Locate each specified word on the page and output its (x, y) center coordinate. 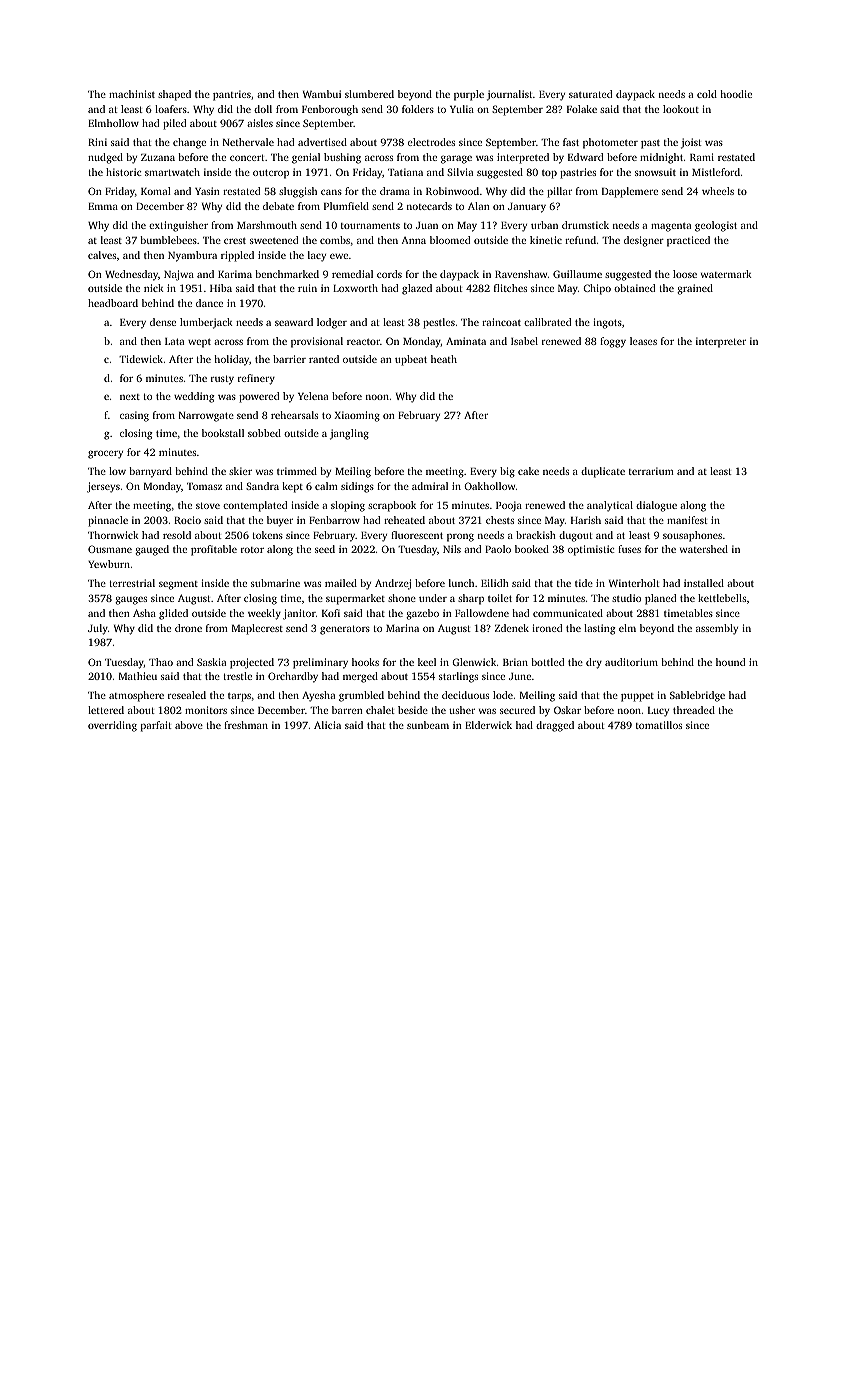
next (130, 397)
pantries (232, 95)
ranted (324, 359)
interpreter (721, 342)
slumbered (369, 94)
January (527, 208)
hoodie (736, 94)
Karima (235, 274)
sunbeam (428, 725)
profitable (214, 550)
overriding (112, 726)
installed (704, 583)
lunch (461, 583)
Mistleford (716, 172)
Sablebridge (697, 696)
